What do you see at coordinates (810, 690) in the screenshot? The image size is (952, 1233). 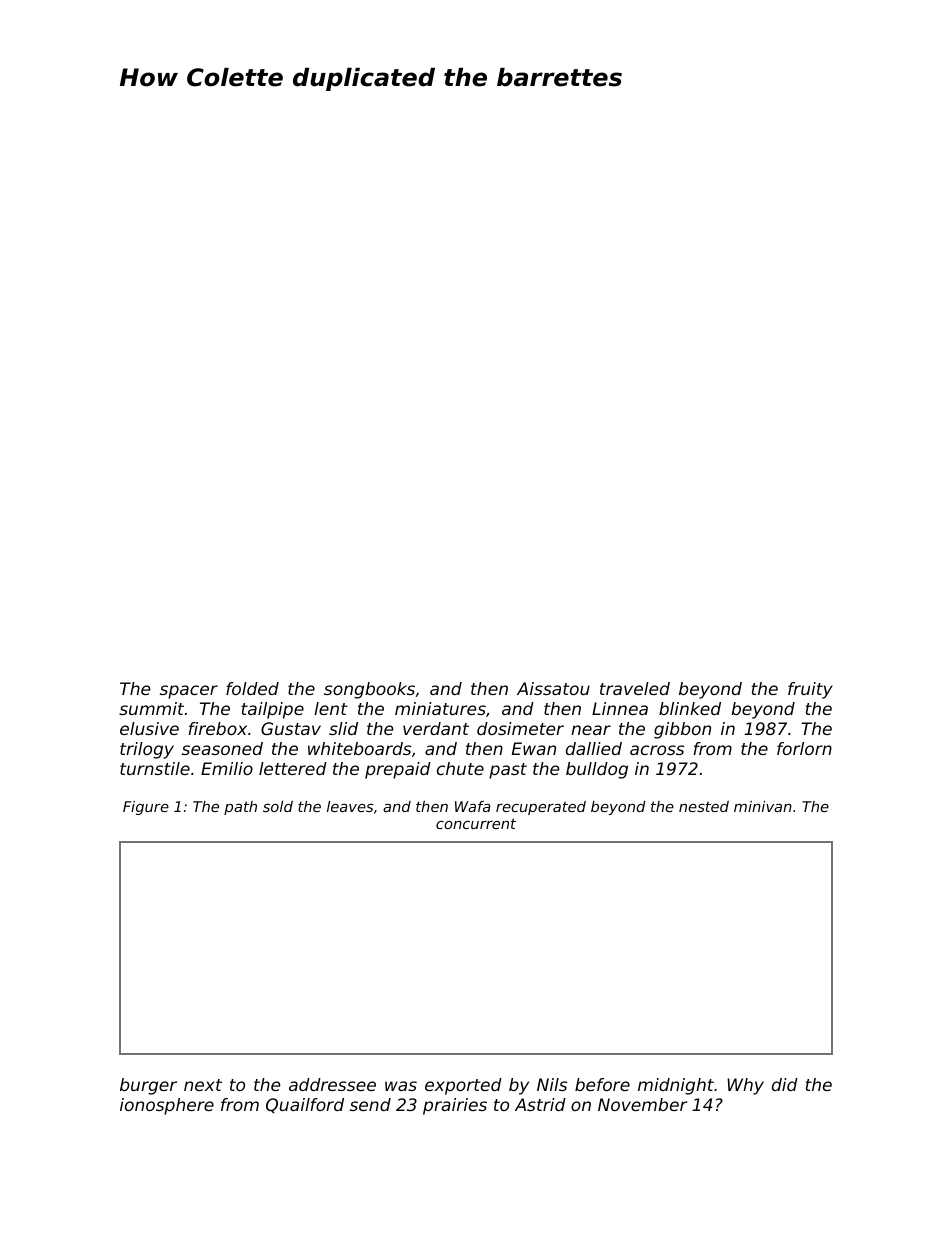 I see `fruity` at bounding box center [810, 690].
